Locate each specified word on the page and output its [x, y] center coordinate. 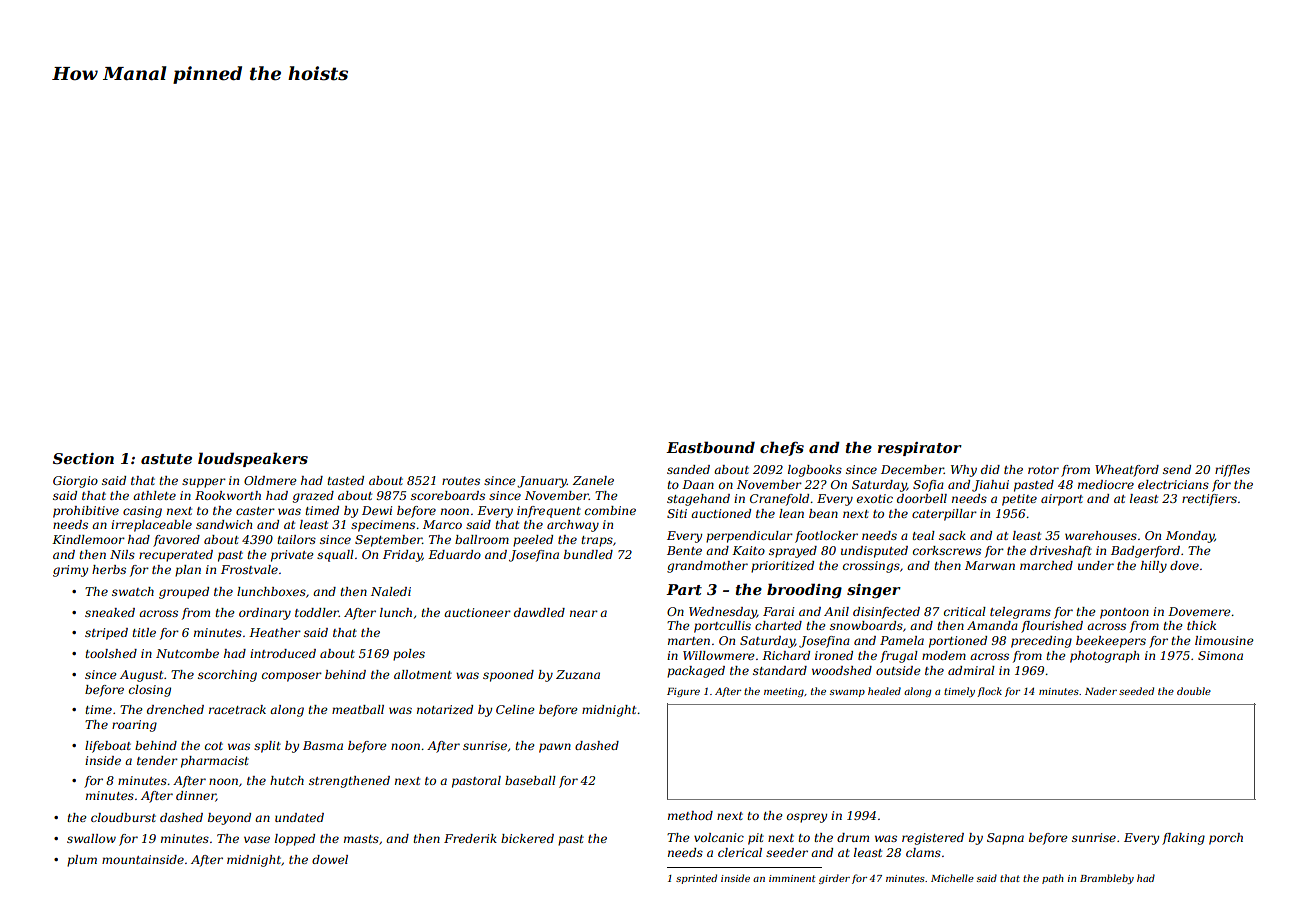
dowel [330, 859]
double [1194, 691]
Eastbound [710, 447]
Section [83, 458]
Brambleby [1107, 879]
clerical [740, 852]
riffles [1232, 471]
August [141, 676]
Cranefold [779, 500]
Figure [683, 692]
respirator [920, 449]
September [388, 541]
